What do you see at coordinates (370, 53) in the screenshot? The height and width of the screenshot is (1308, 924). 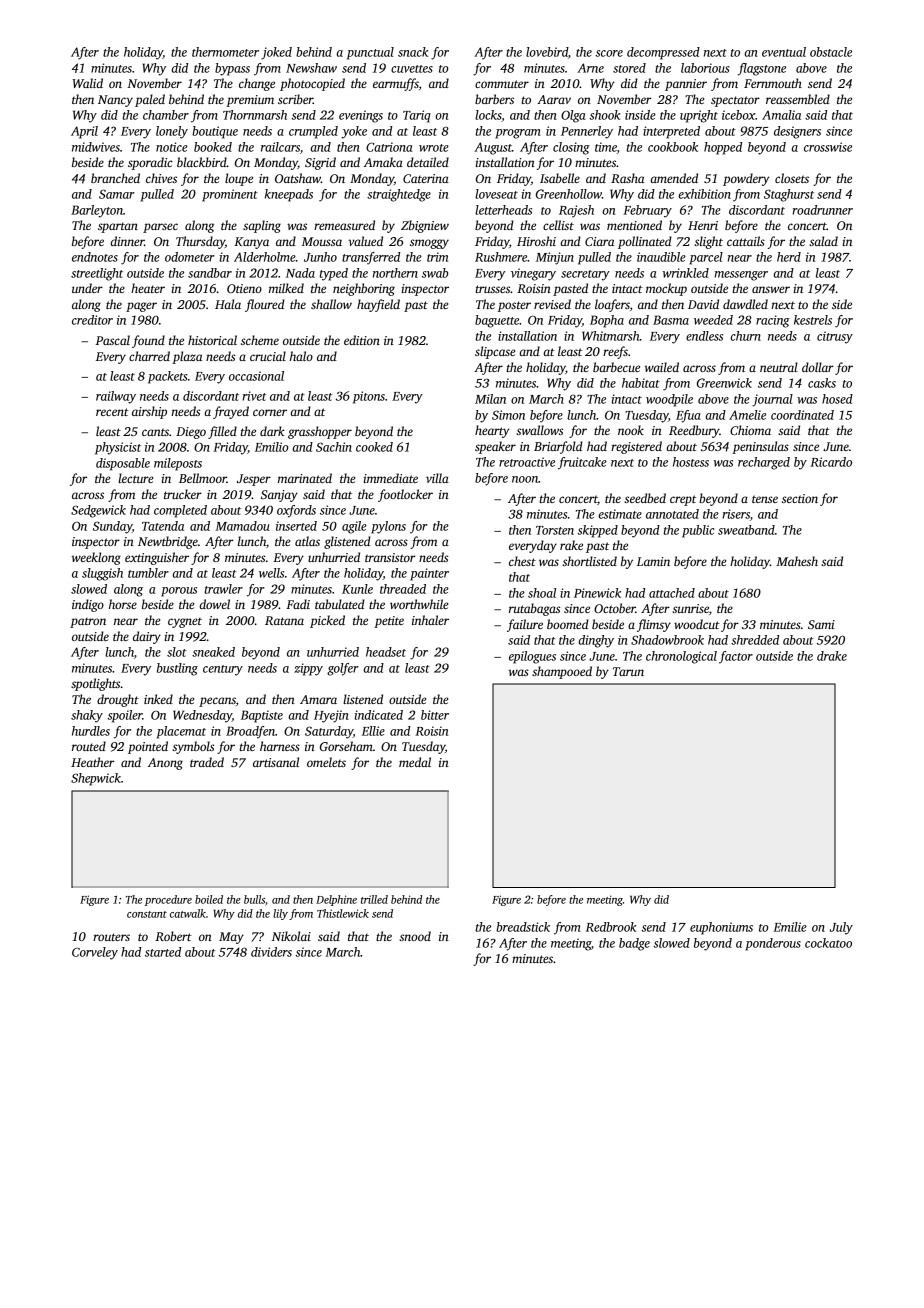 I see `punctual` at bounding box center [370, 53].
